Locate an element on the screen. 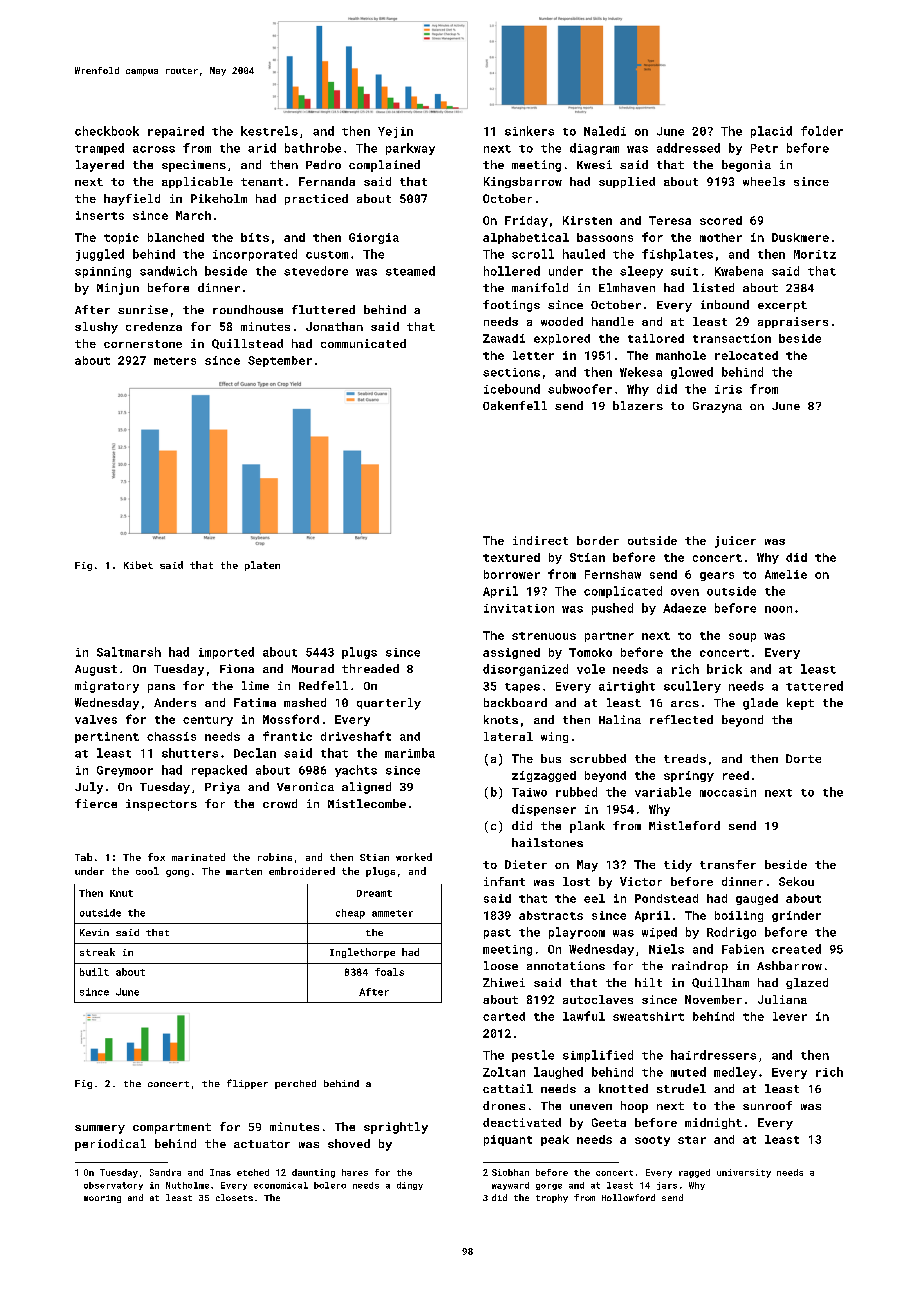 The image size is (924, 1308). kestrels is located at coordinates (269, 131).
